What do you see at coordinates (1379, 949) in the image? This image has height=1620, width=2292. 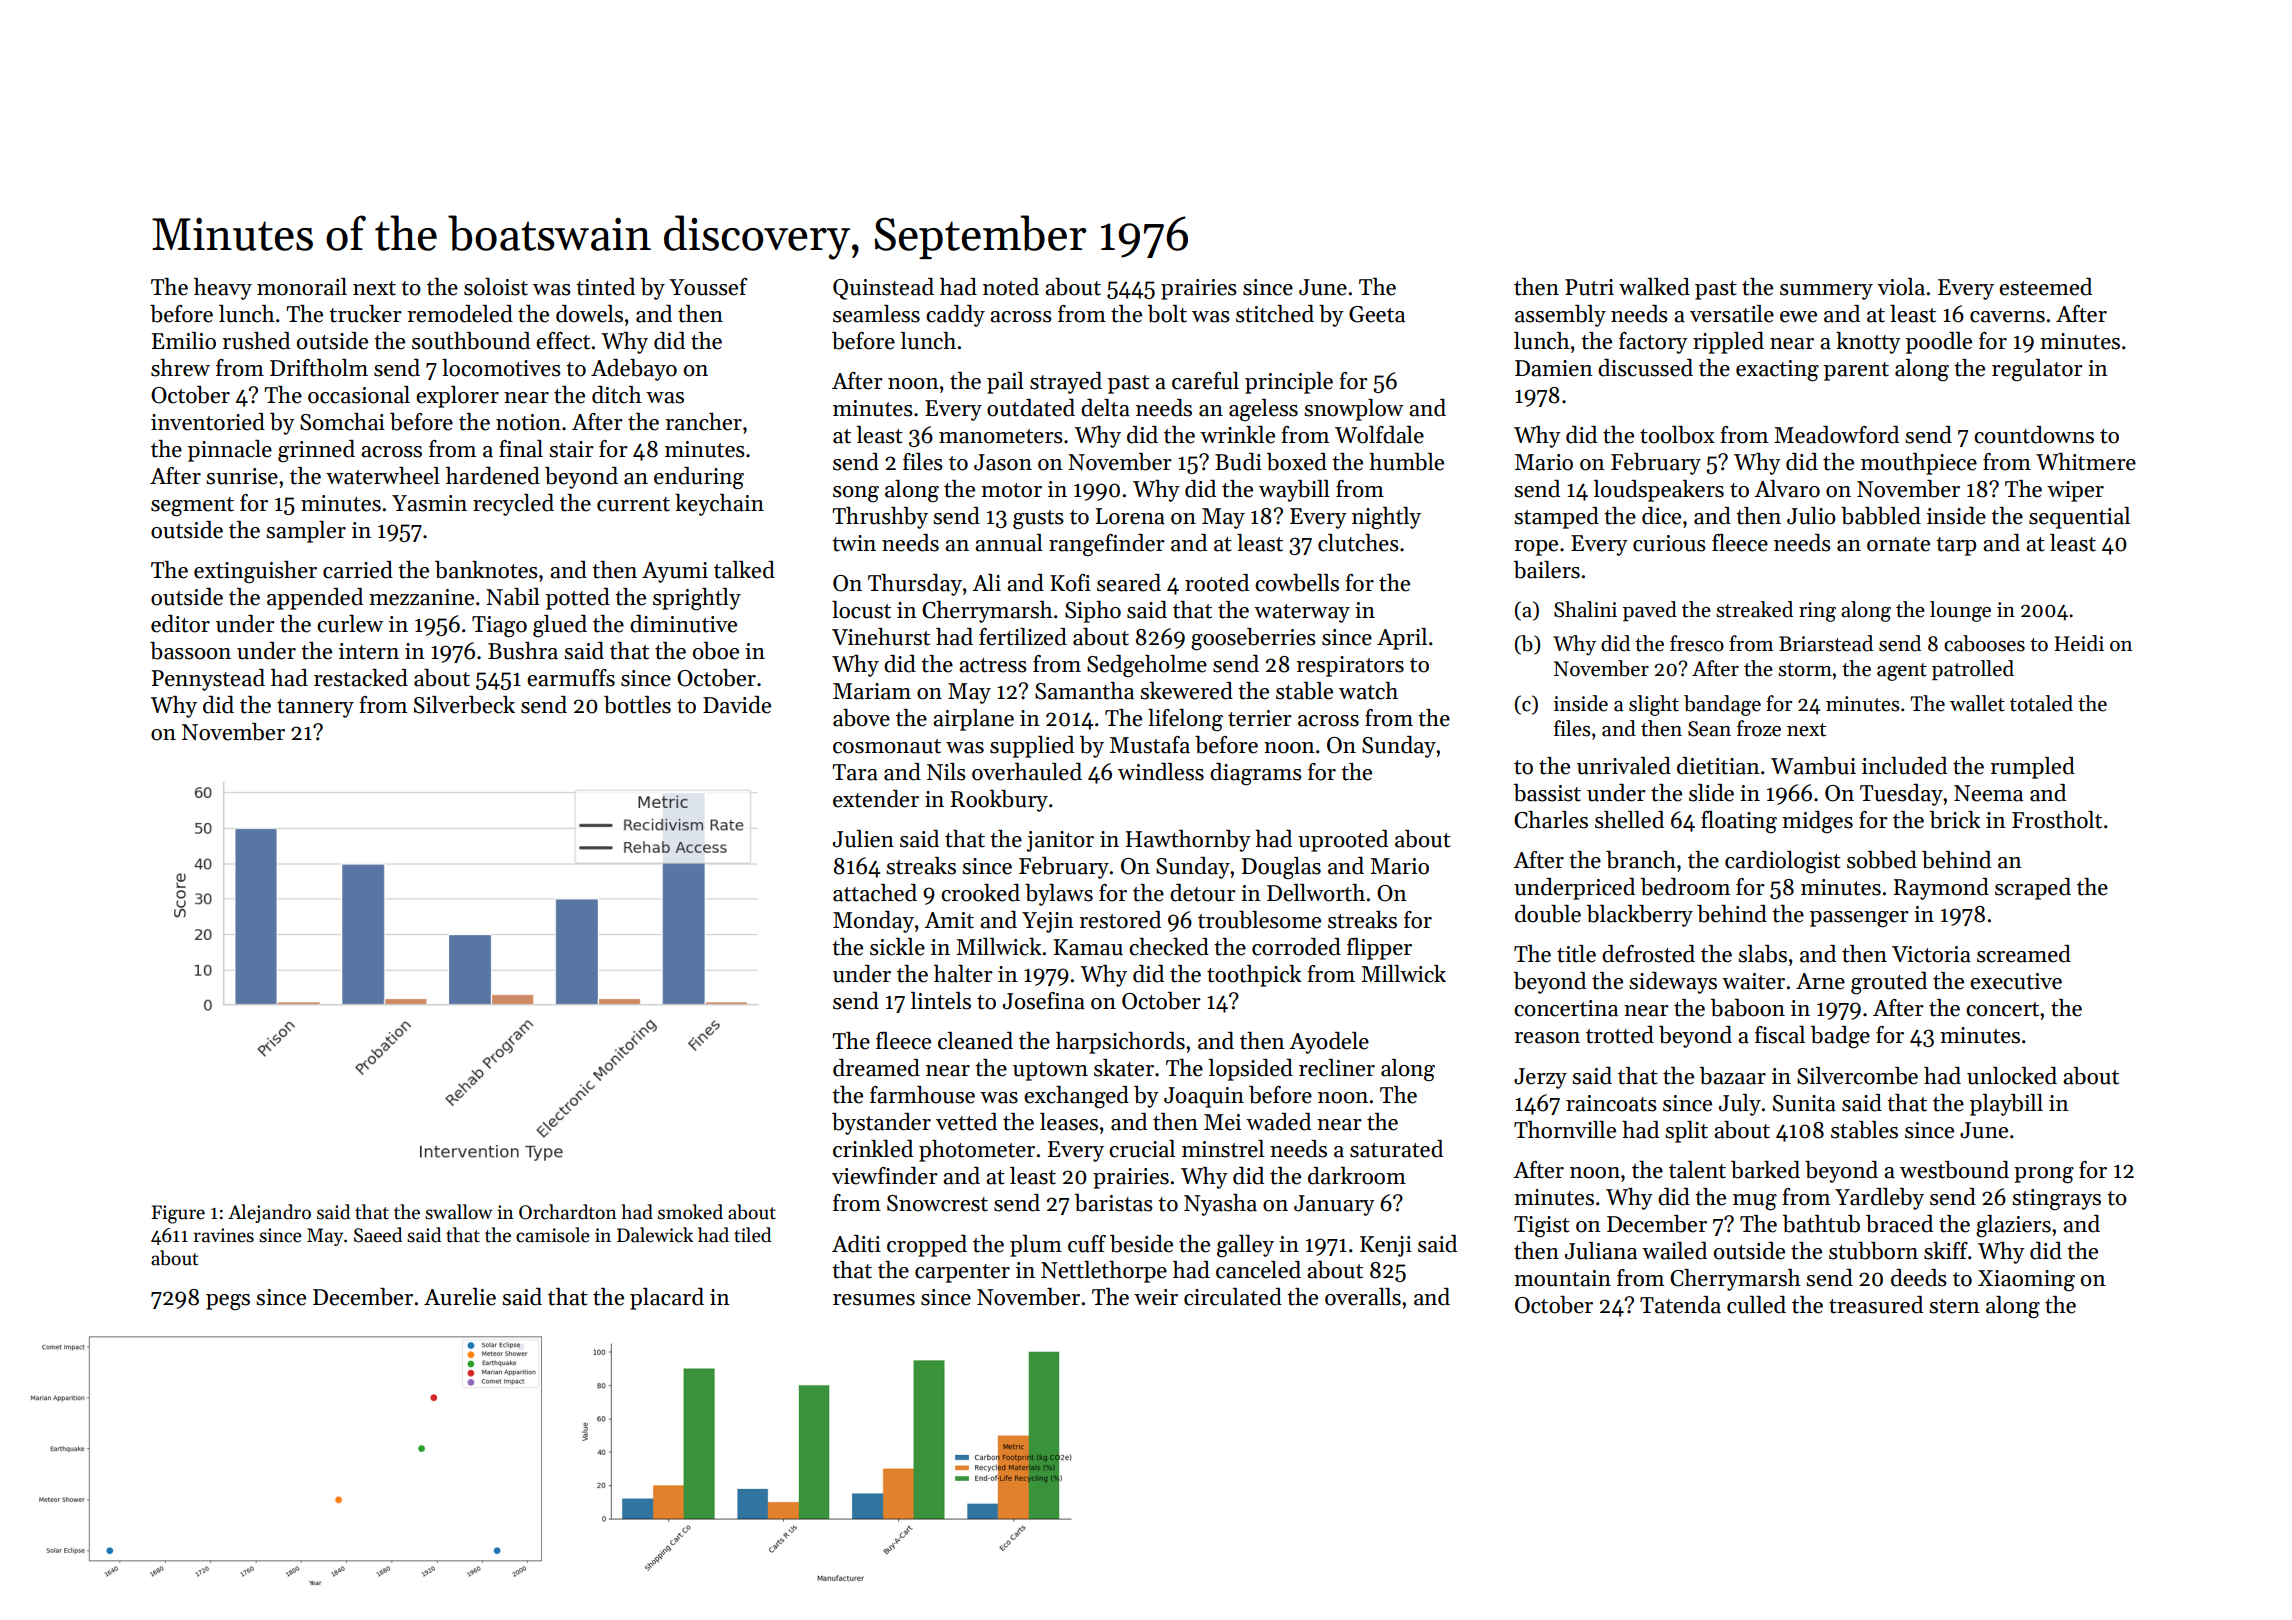 I see `flipper` at bounding box center [1379, 949].
